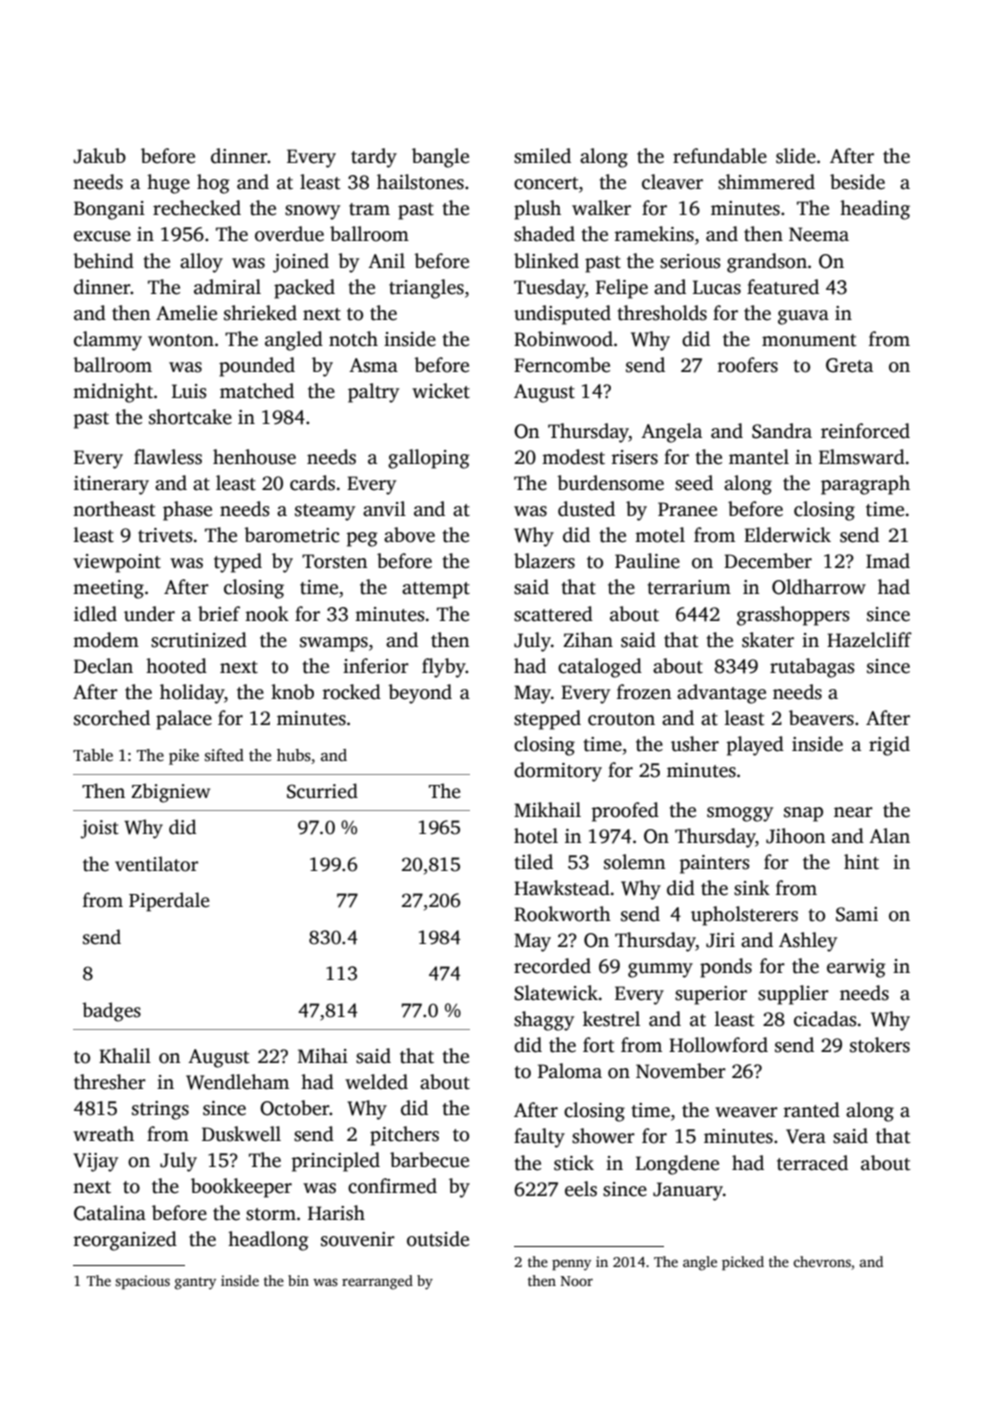 This screenshot has width=984, height=1426. Describe the element at coordinates (95, 1162) in the screenshot. I see `Vijay` at that location.
